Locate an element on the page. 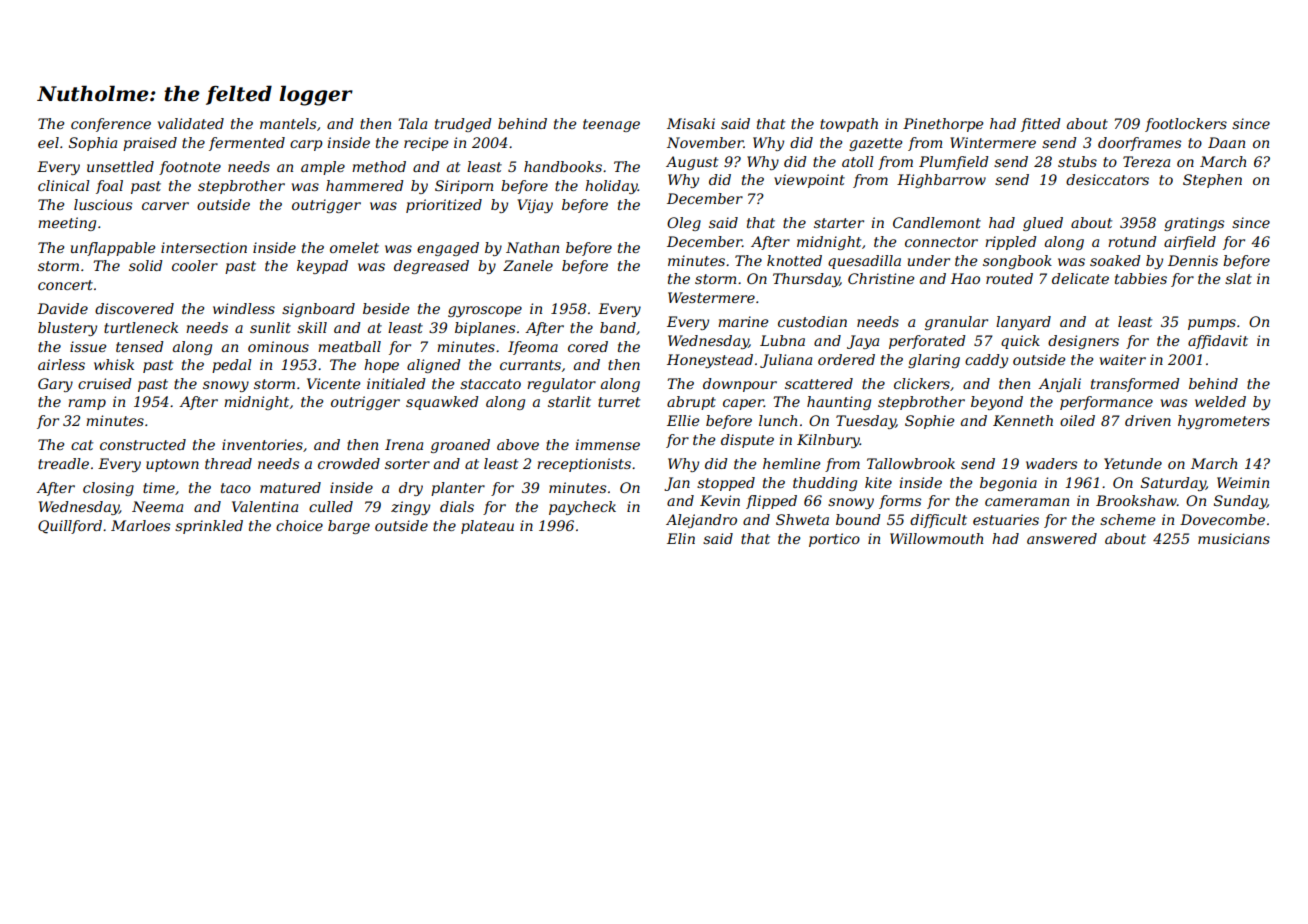  Elin is located at coordinates (681, 538).
